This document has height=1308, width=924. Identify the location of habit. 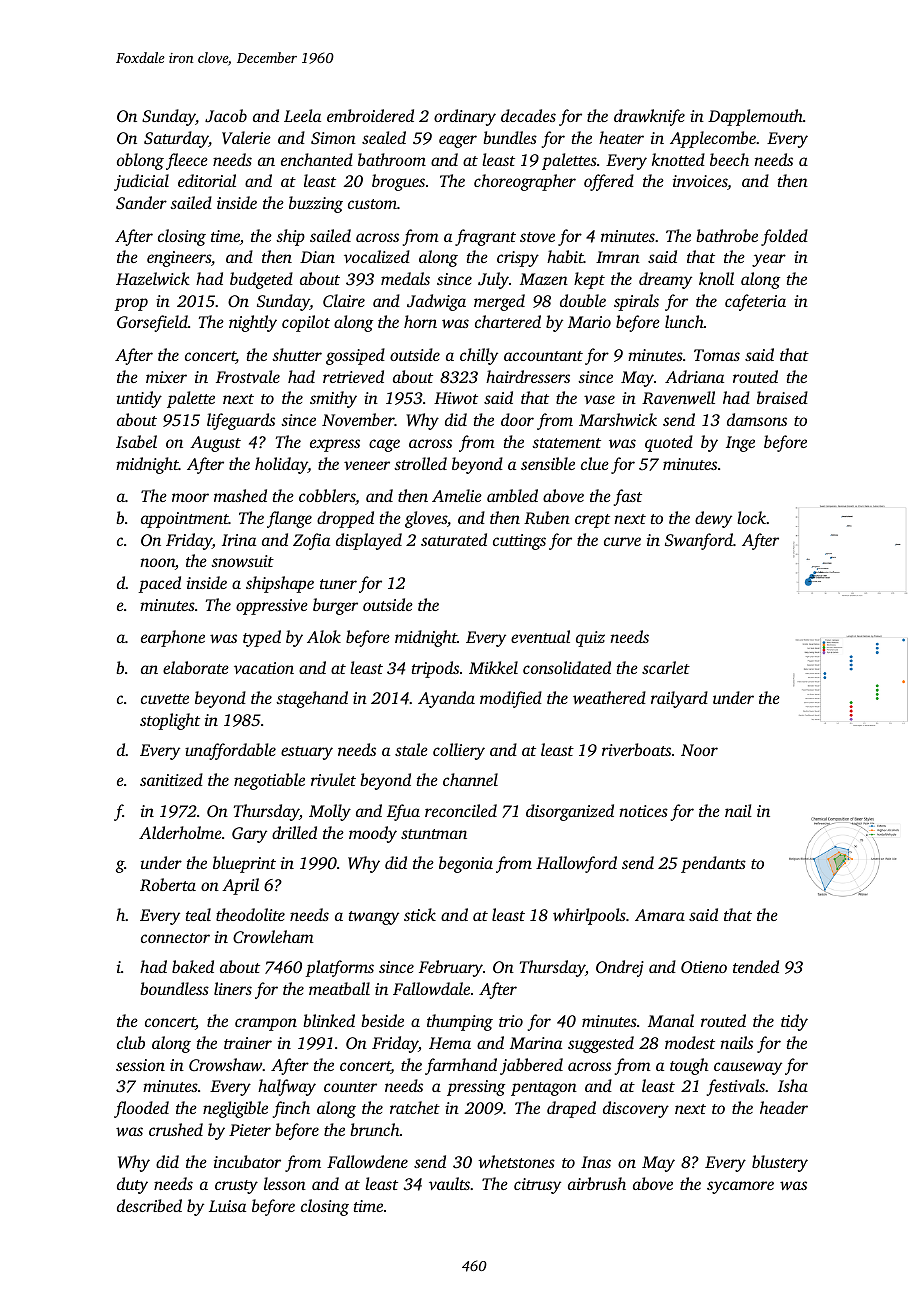
(565, 256).
